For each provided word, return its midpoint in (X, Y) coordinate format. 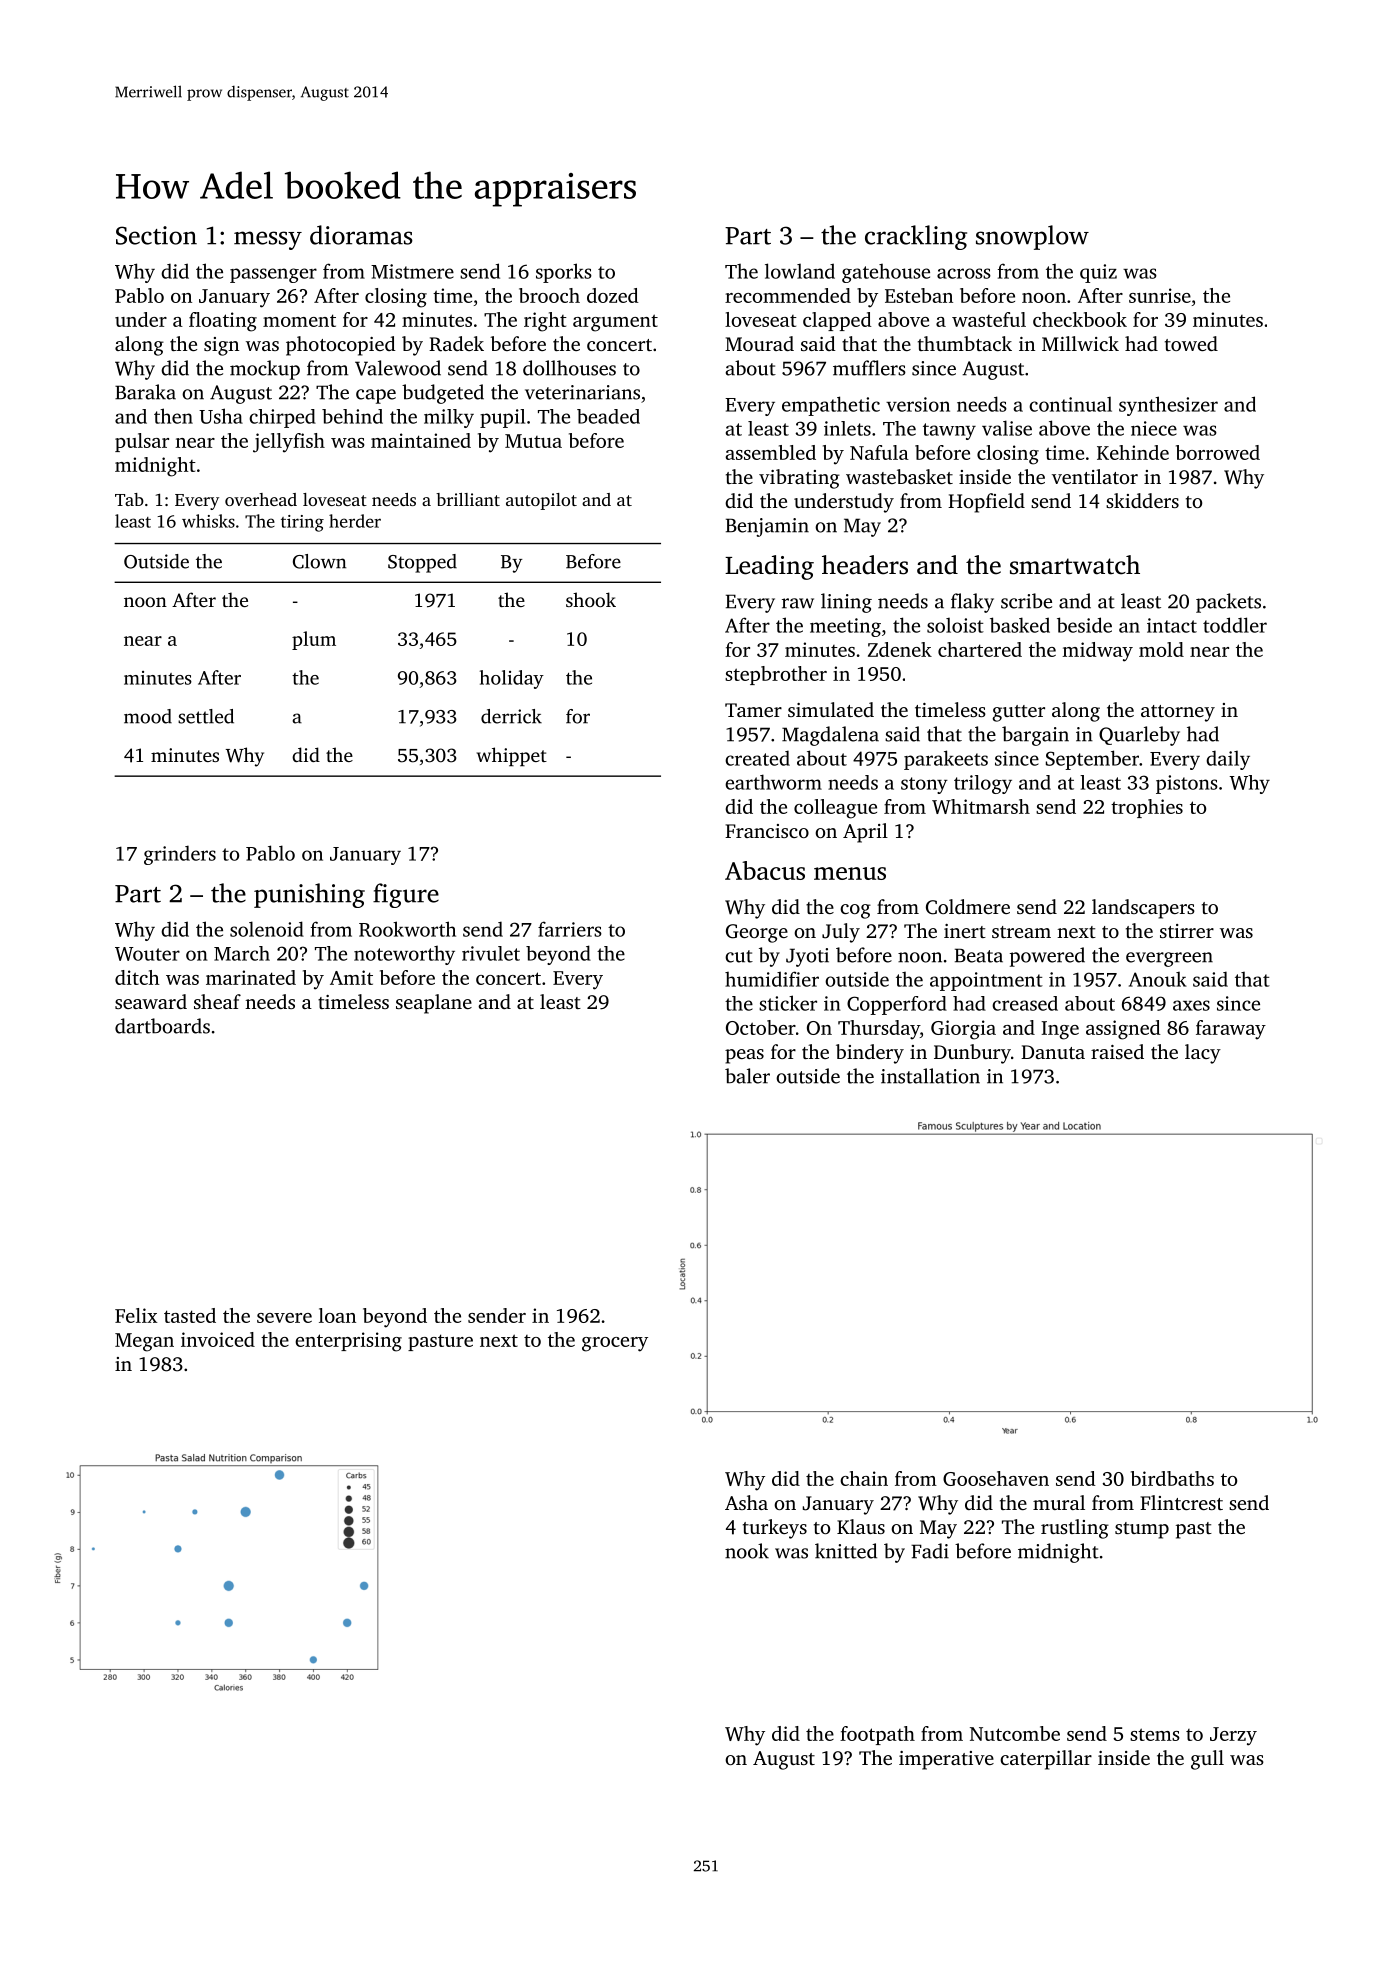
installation (930, 1076)
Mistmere (412, 271)
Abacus (765, 870)
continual (1070, 404)
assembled (770, 452)
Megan (144, 1342)
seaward (151, 1001)
